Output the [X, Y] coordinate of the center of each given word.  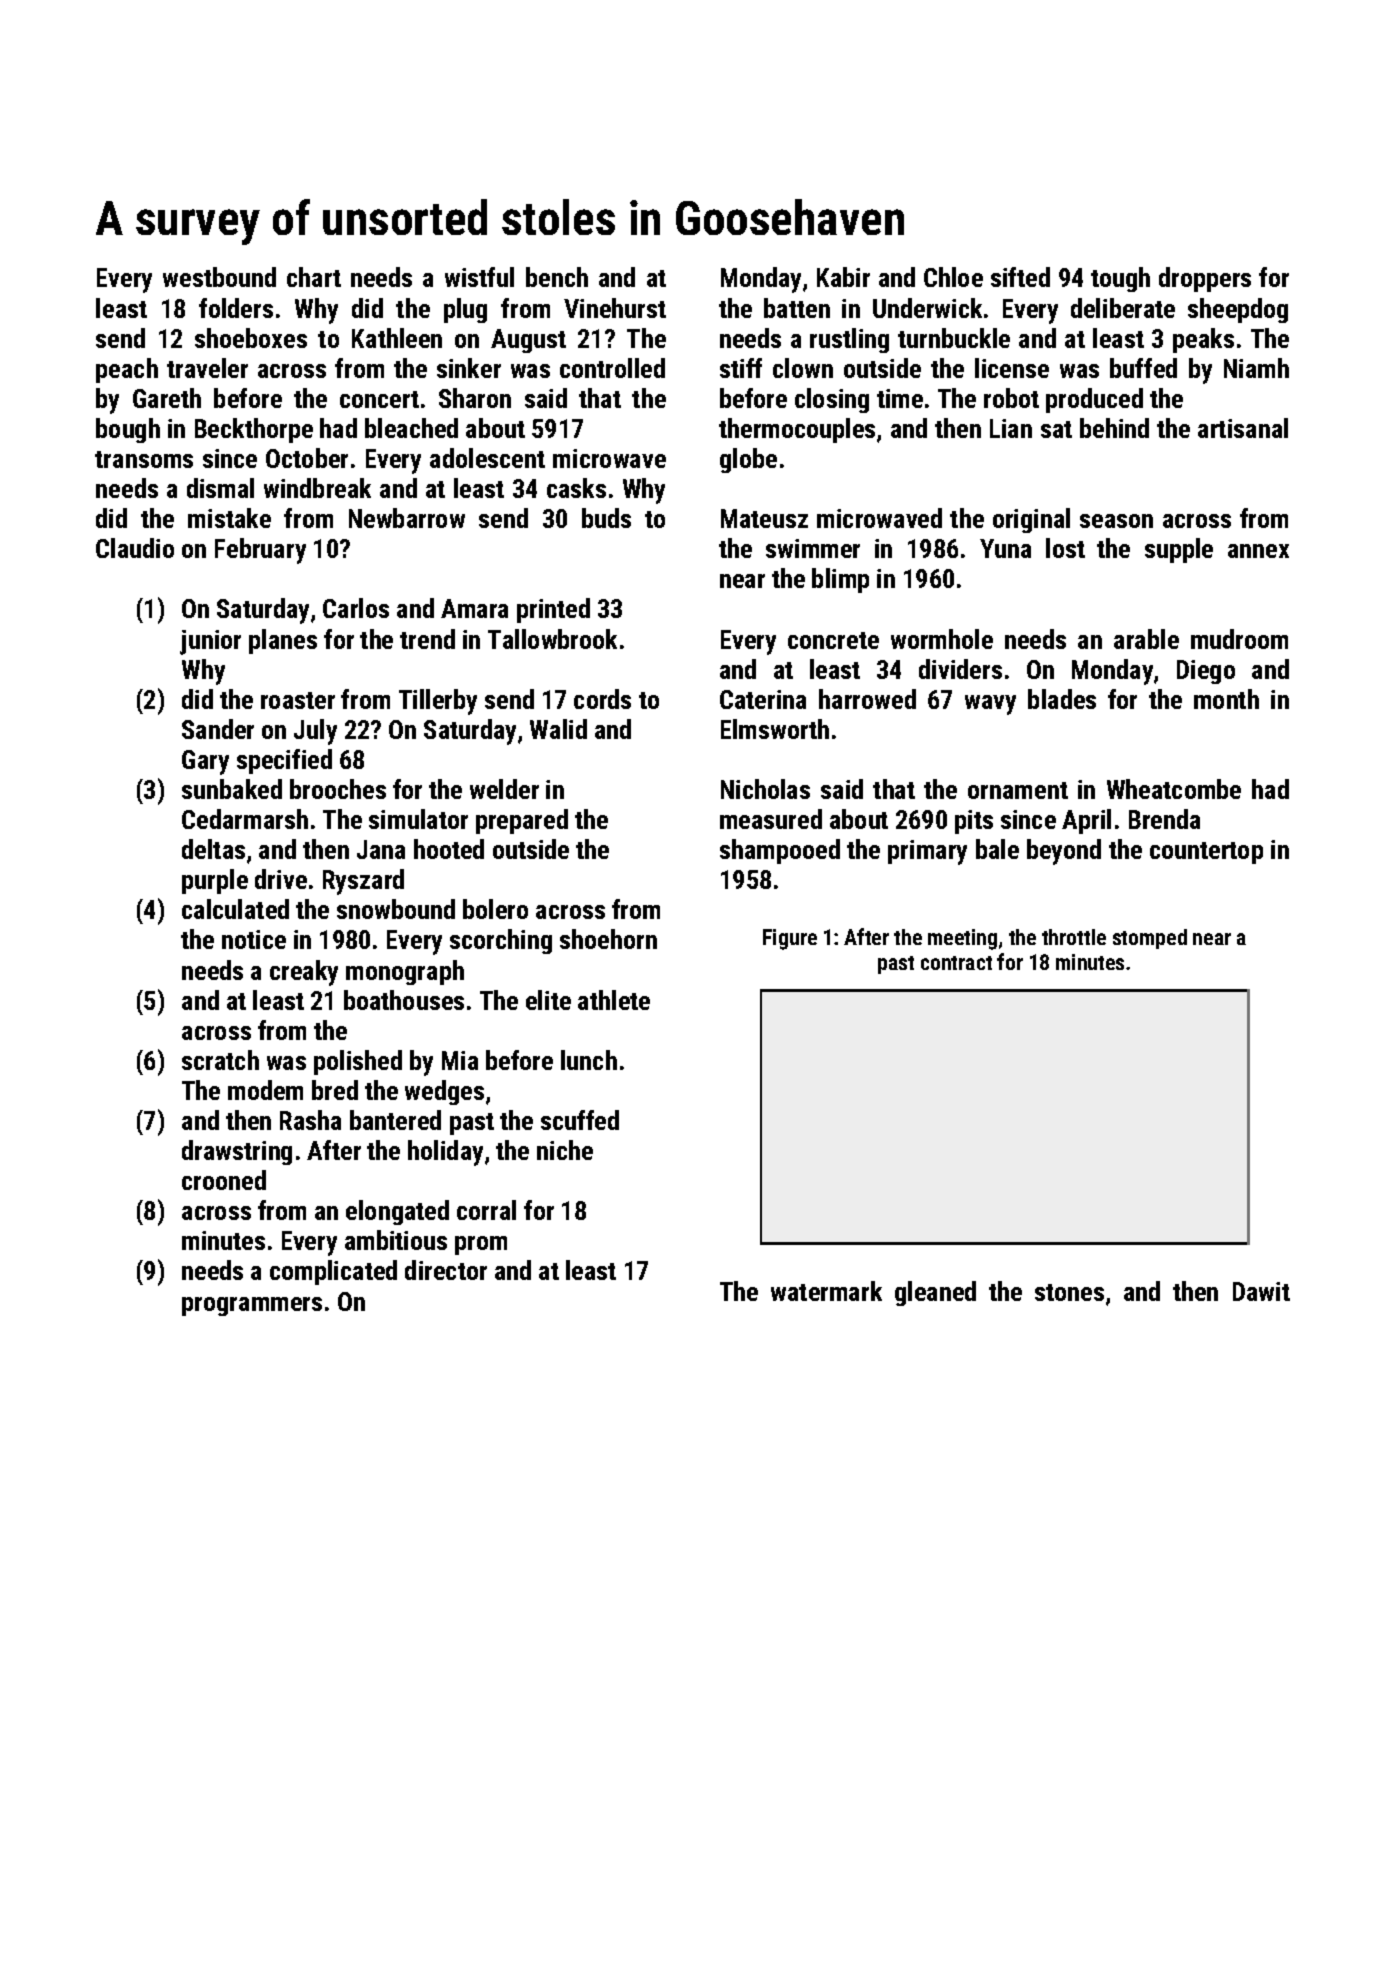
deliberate [1123, 308]
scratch [220, 1060]
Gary [205, 762]
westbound [219, 277]
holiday [445, 1153]
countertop [1206, 853]
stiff [741, 368]
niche [565, 1150]
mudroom [1239, 639]
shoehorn [608, 939]
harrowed [867, 699]
